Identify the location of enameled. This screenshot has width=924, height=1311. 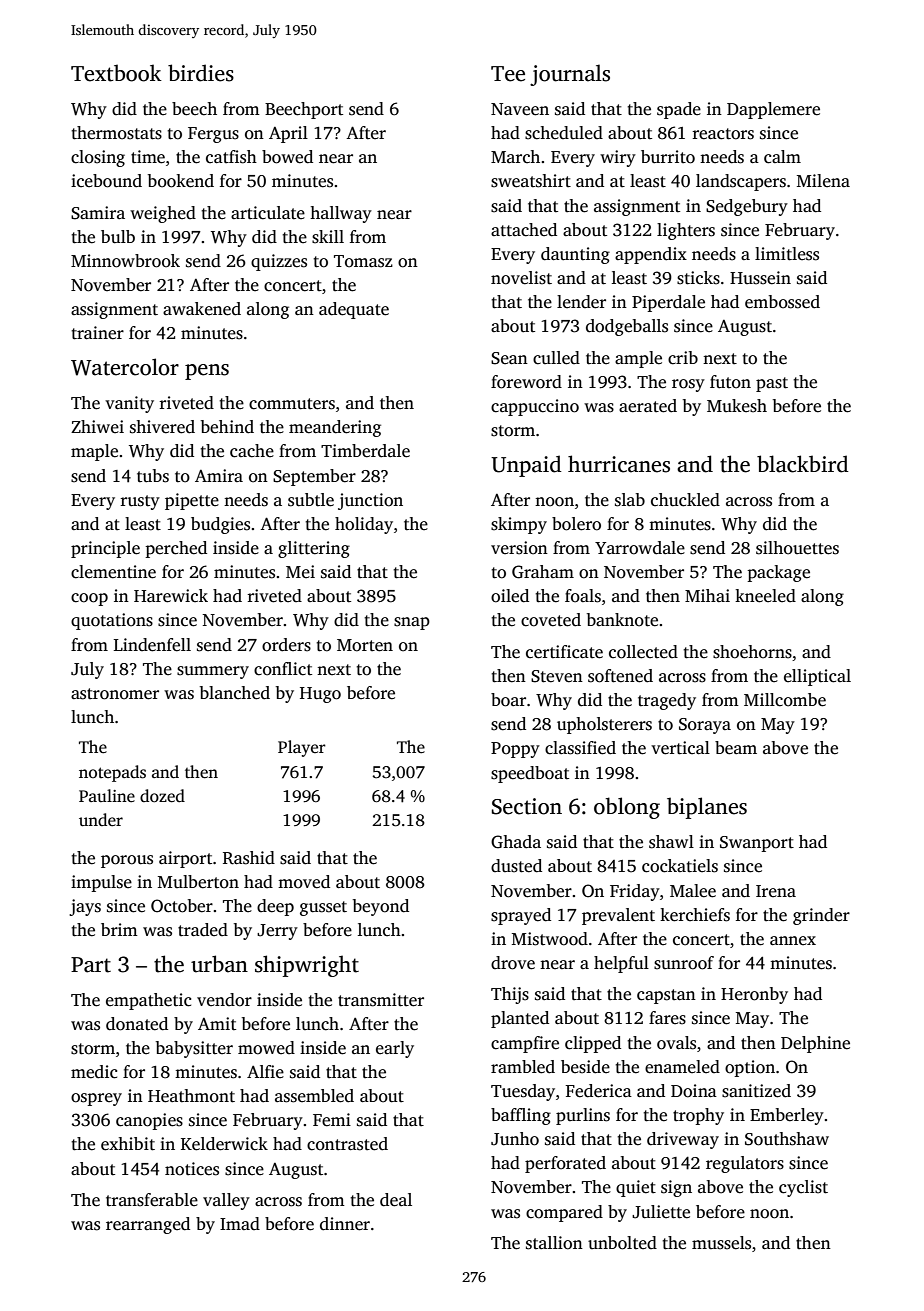
(682, 1067).
